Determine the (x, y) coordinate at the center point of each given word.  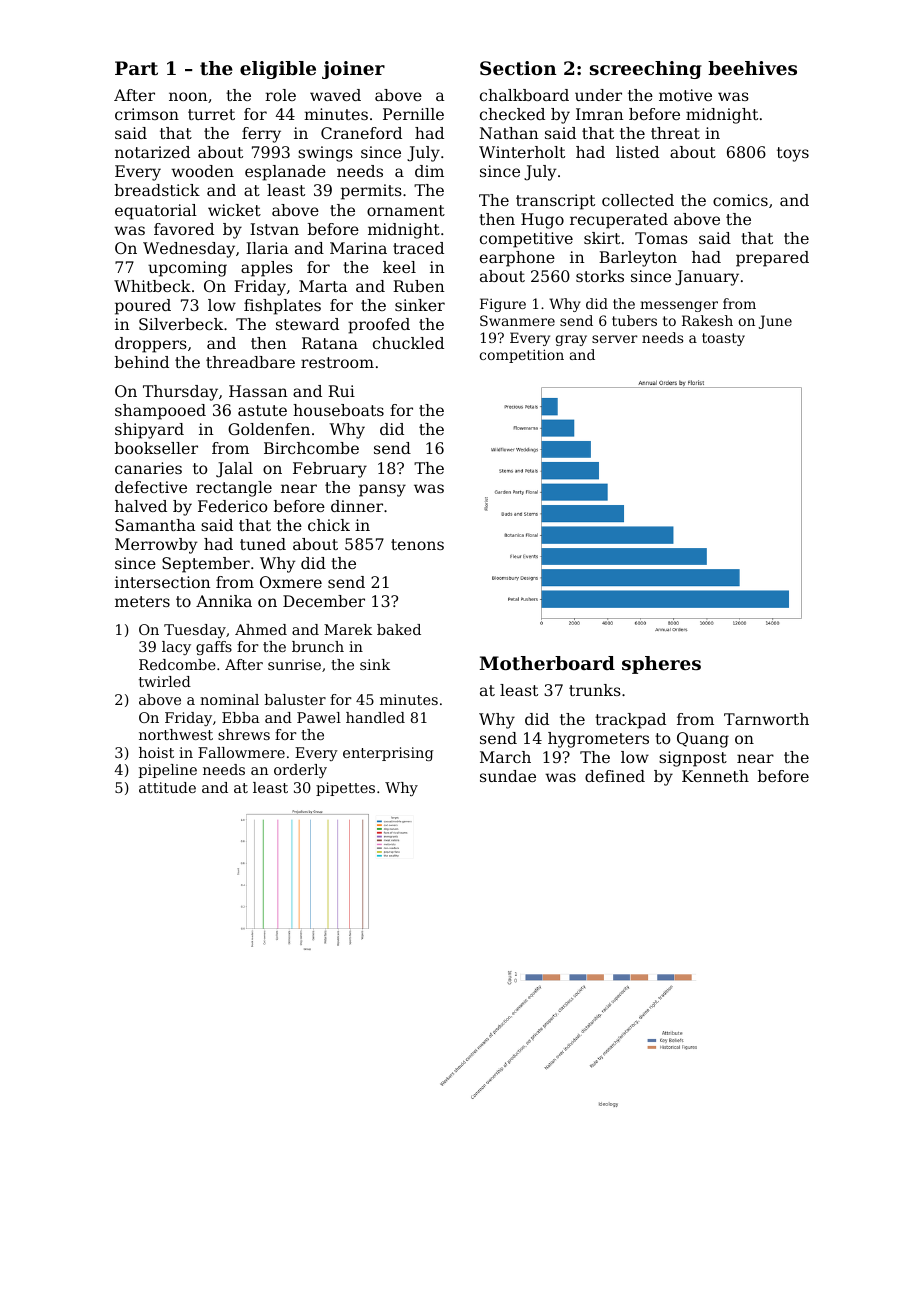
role (280, 95)
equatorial (156, 212)
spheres (661, 665)
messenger (679, 306)
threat (675, 133)
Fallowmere (241, 752)
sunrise (294, 664)
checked (512, 114)
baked (399, 629)
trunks (595, 690)
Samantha (155, 525)
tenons (417, 544)
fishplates (282, 307)
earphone (517, 259)
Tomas (661, 238)
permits (371, 192)
